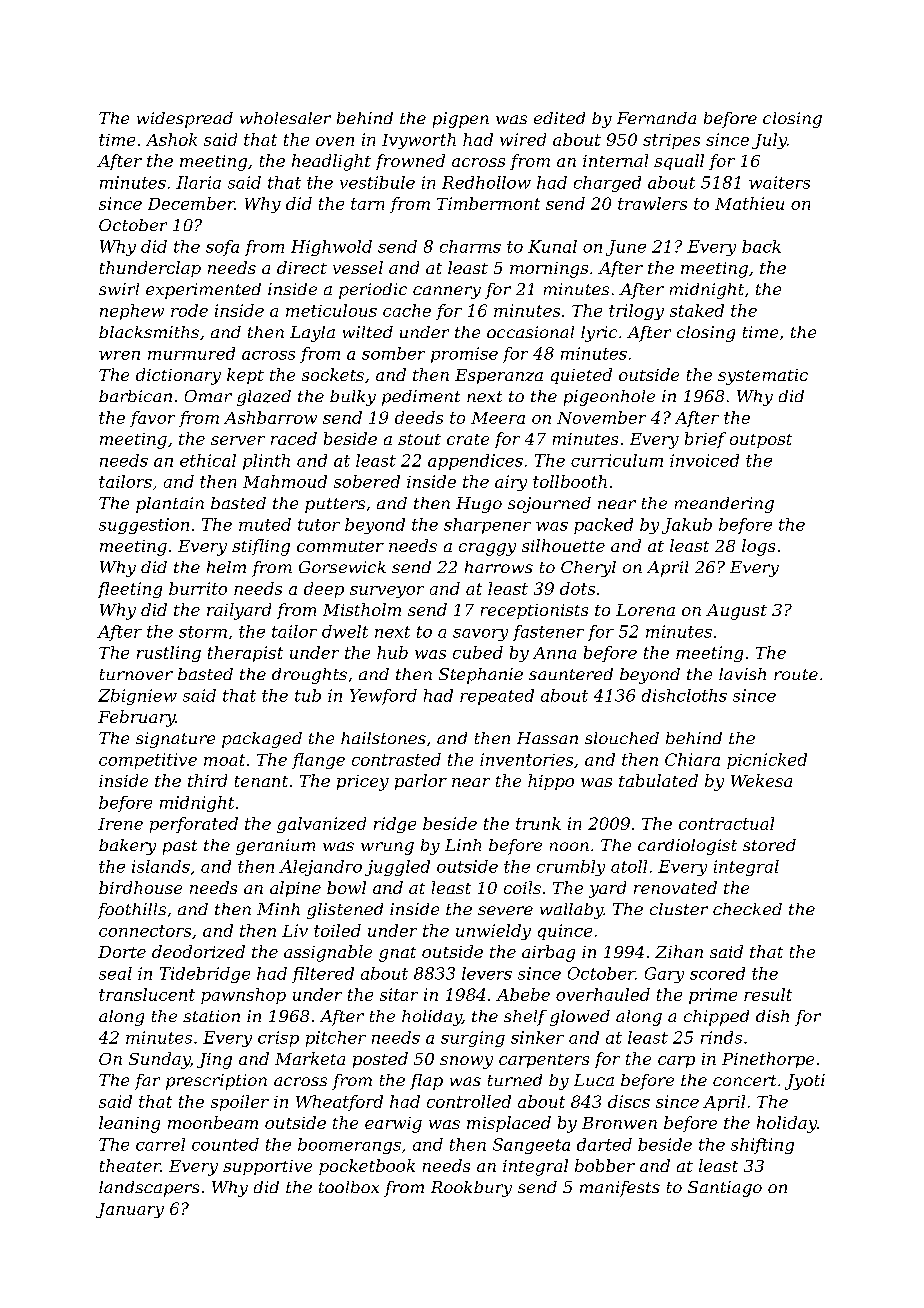  What do you see at coordinates (203, 291) in the screenshot?
I see `experimented` at bounding box center [203, 291].
